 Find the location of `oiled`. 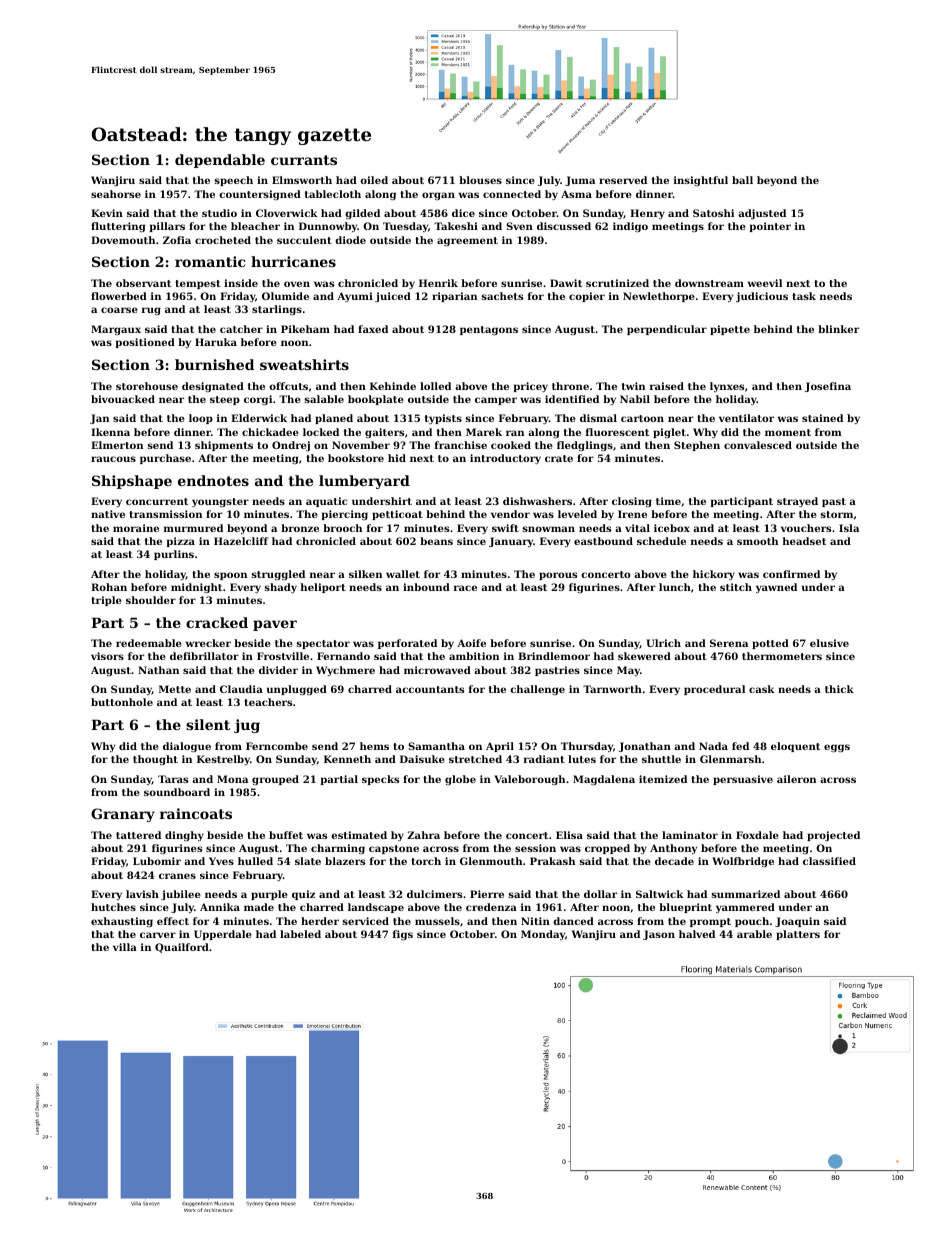

oiled is located at coordinates (374, 180).
